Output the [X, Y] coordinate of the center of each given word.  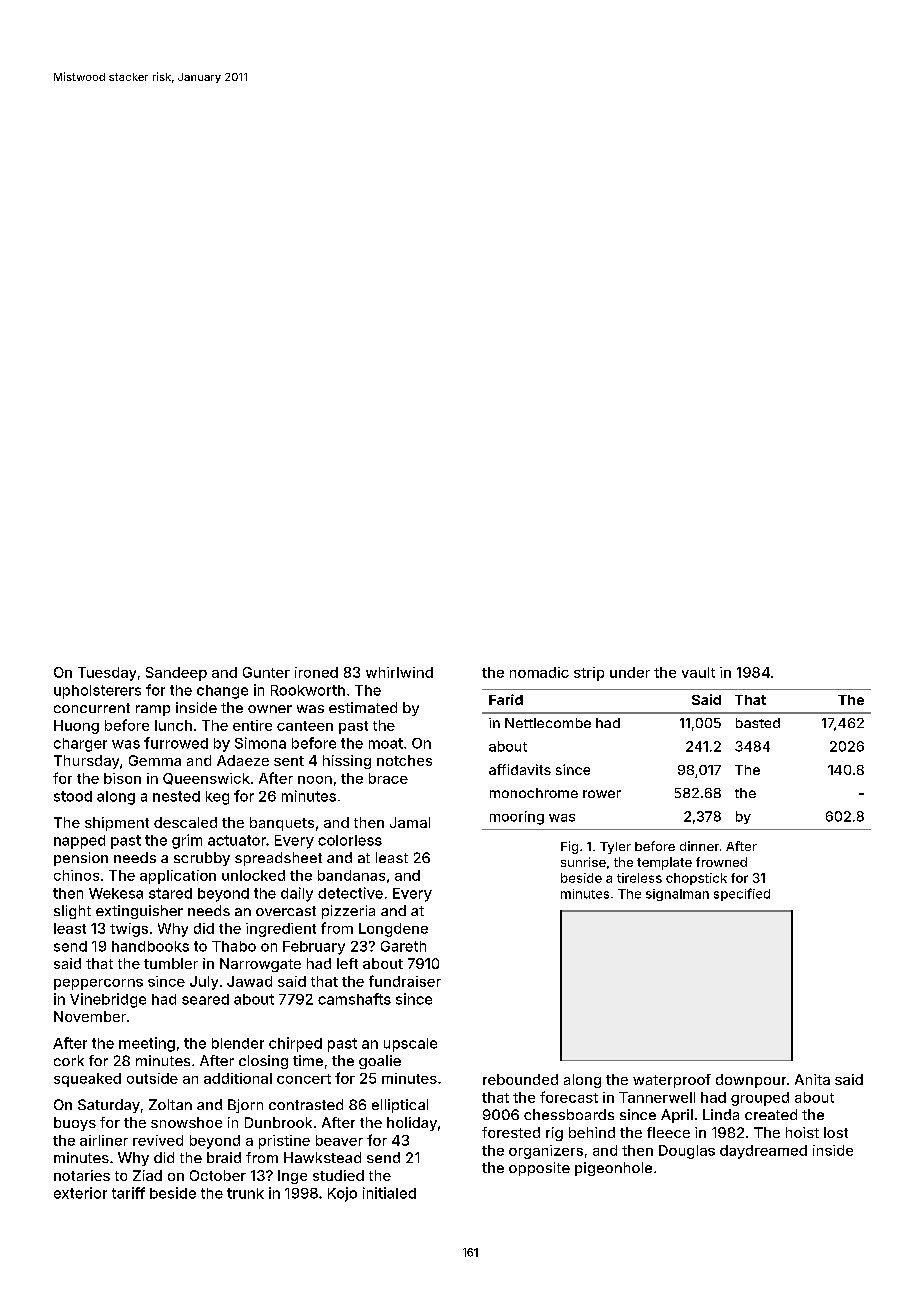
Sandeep [176, 674]
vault [698, 672]
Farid [506, 699]
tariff [128, 1193]
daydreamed [763, 1152]
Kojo [342, 1194]
